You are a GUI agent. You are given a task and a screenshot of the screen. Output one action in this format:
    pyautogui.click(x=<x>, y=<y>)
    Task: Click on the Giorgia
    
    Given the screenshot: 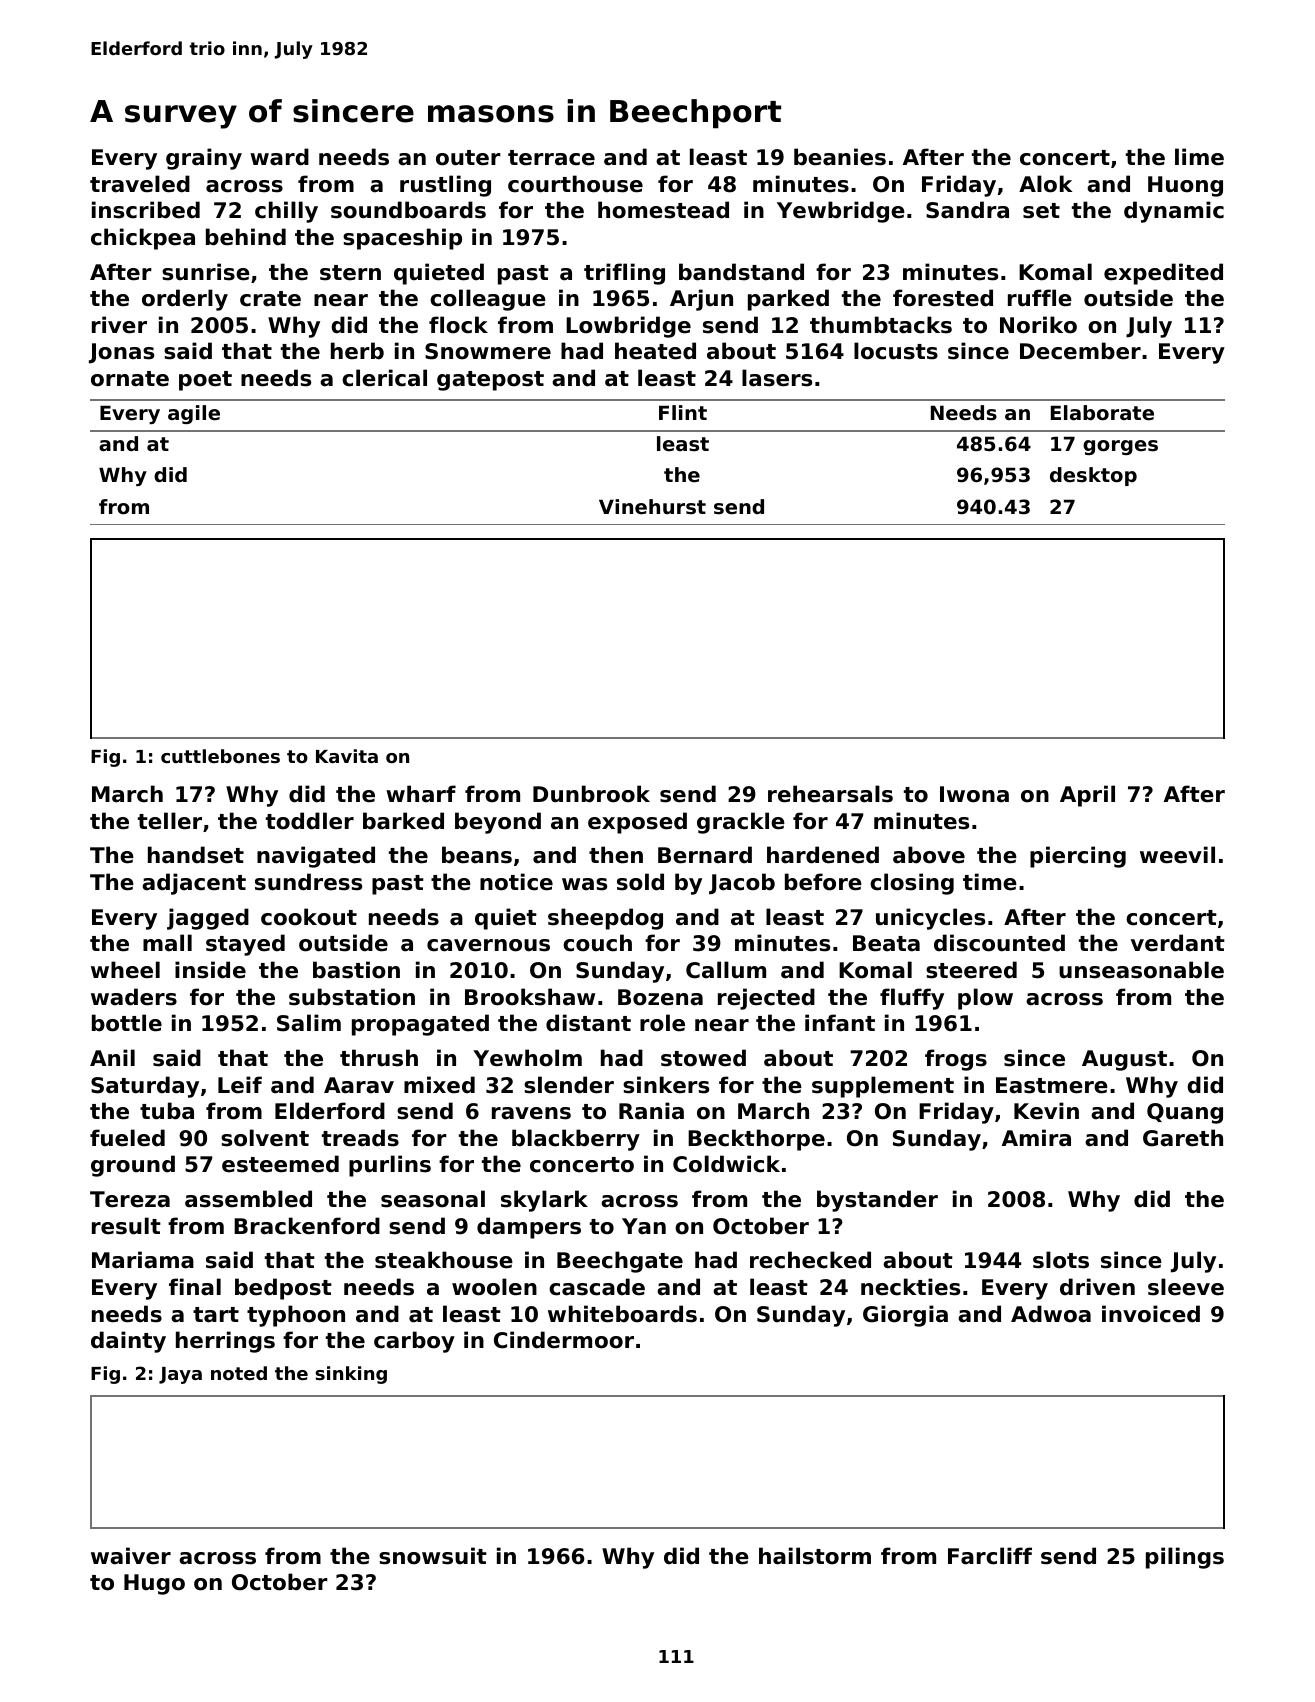 What is the action you would take?
    pyautogui.click(x=905, y=1316)
